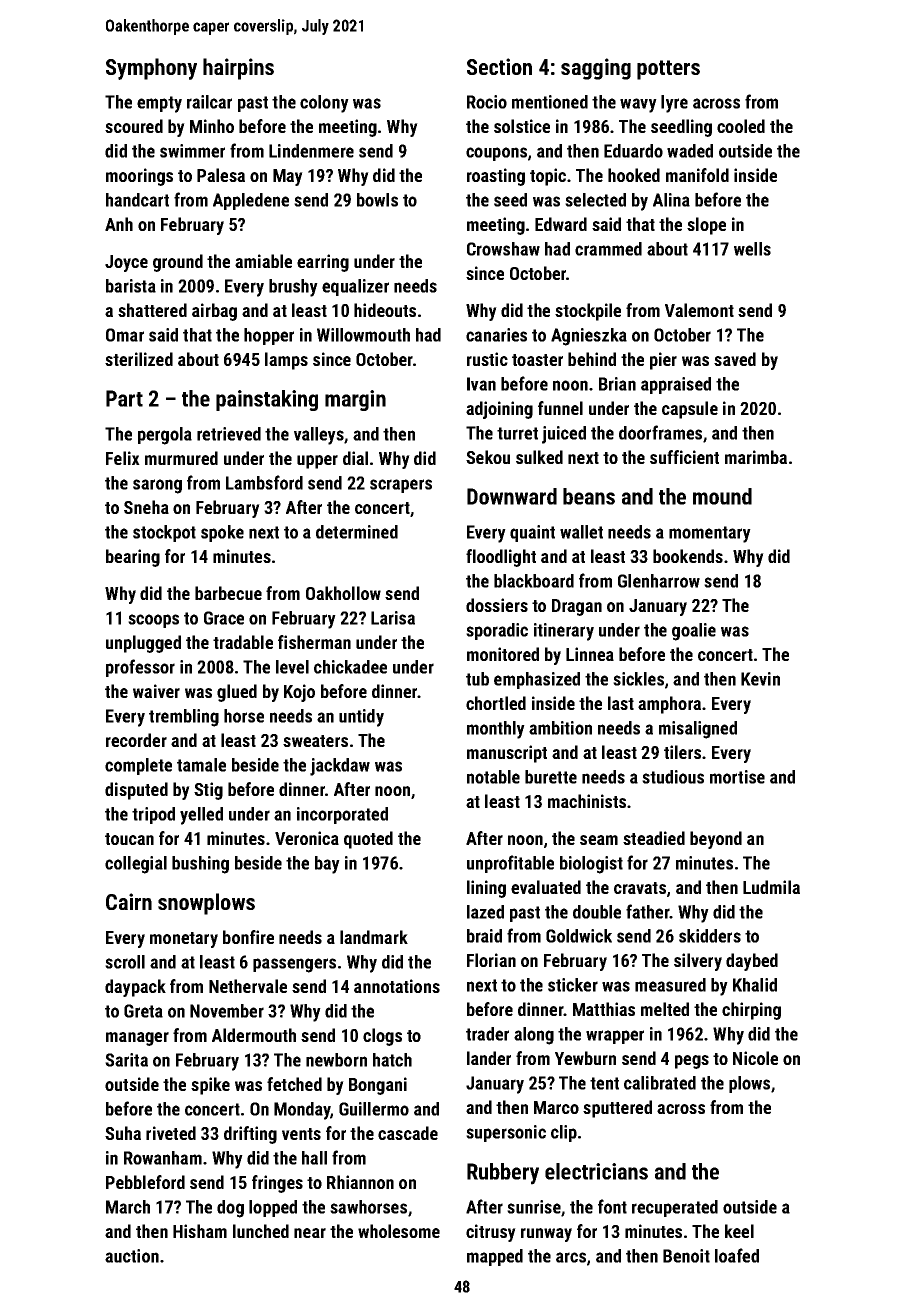 The image size is (908, 1316). I want to click on cooled, so click(741, 126).
